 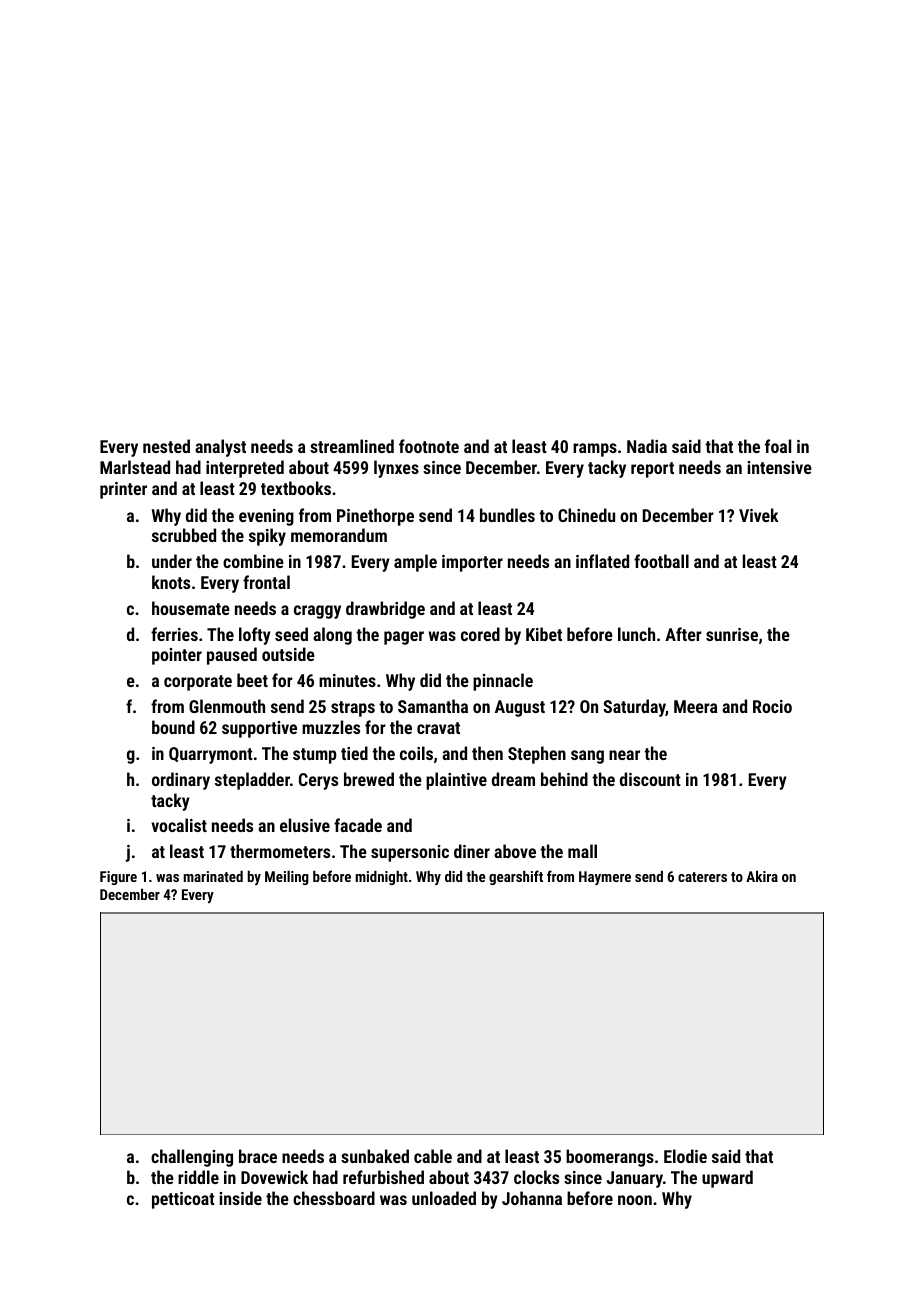 I want to click on foal, so click(x=778, y=446).
